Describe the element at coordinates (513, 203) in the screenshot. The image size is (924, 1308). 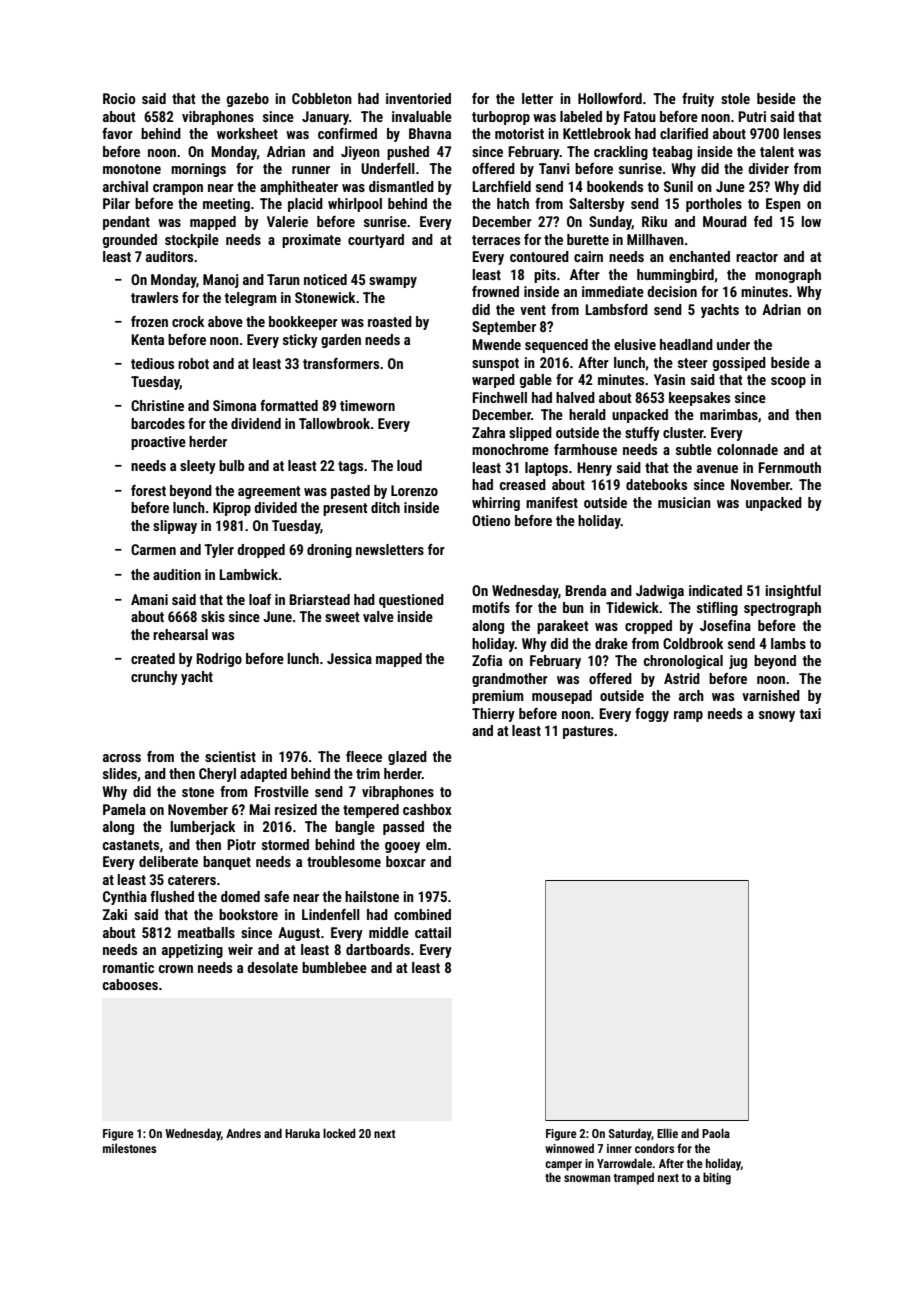
I see `hatch` at that location.
